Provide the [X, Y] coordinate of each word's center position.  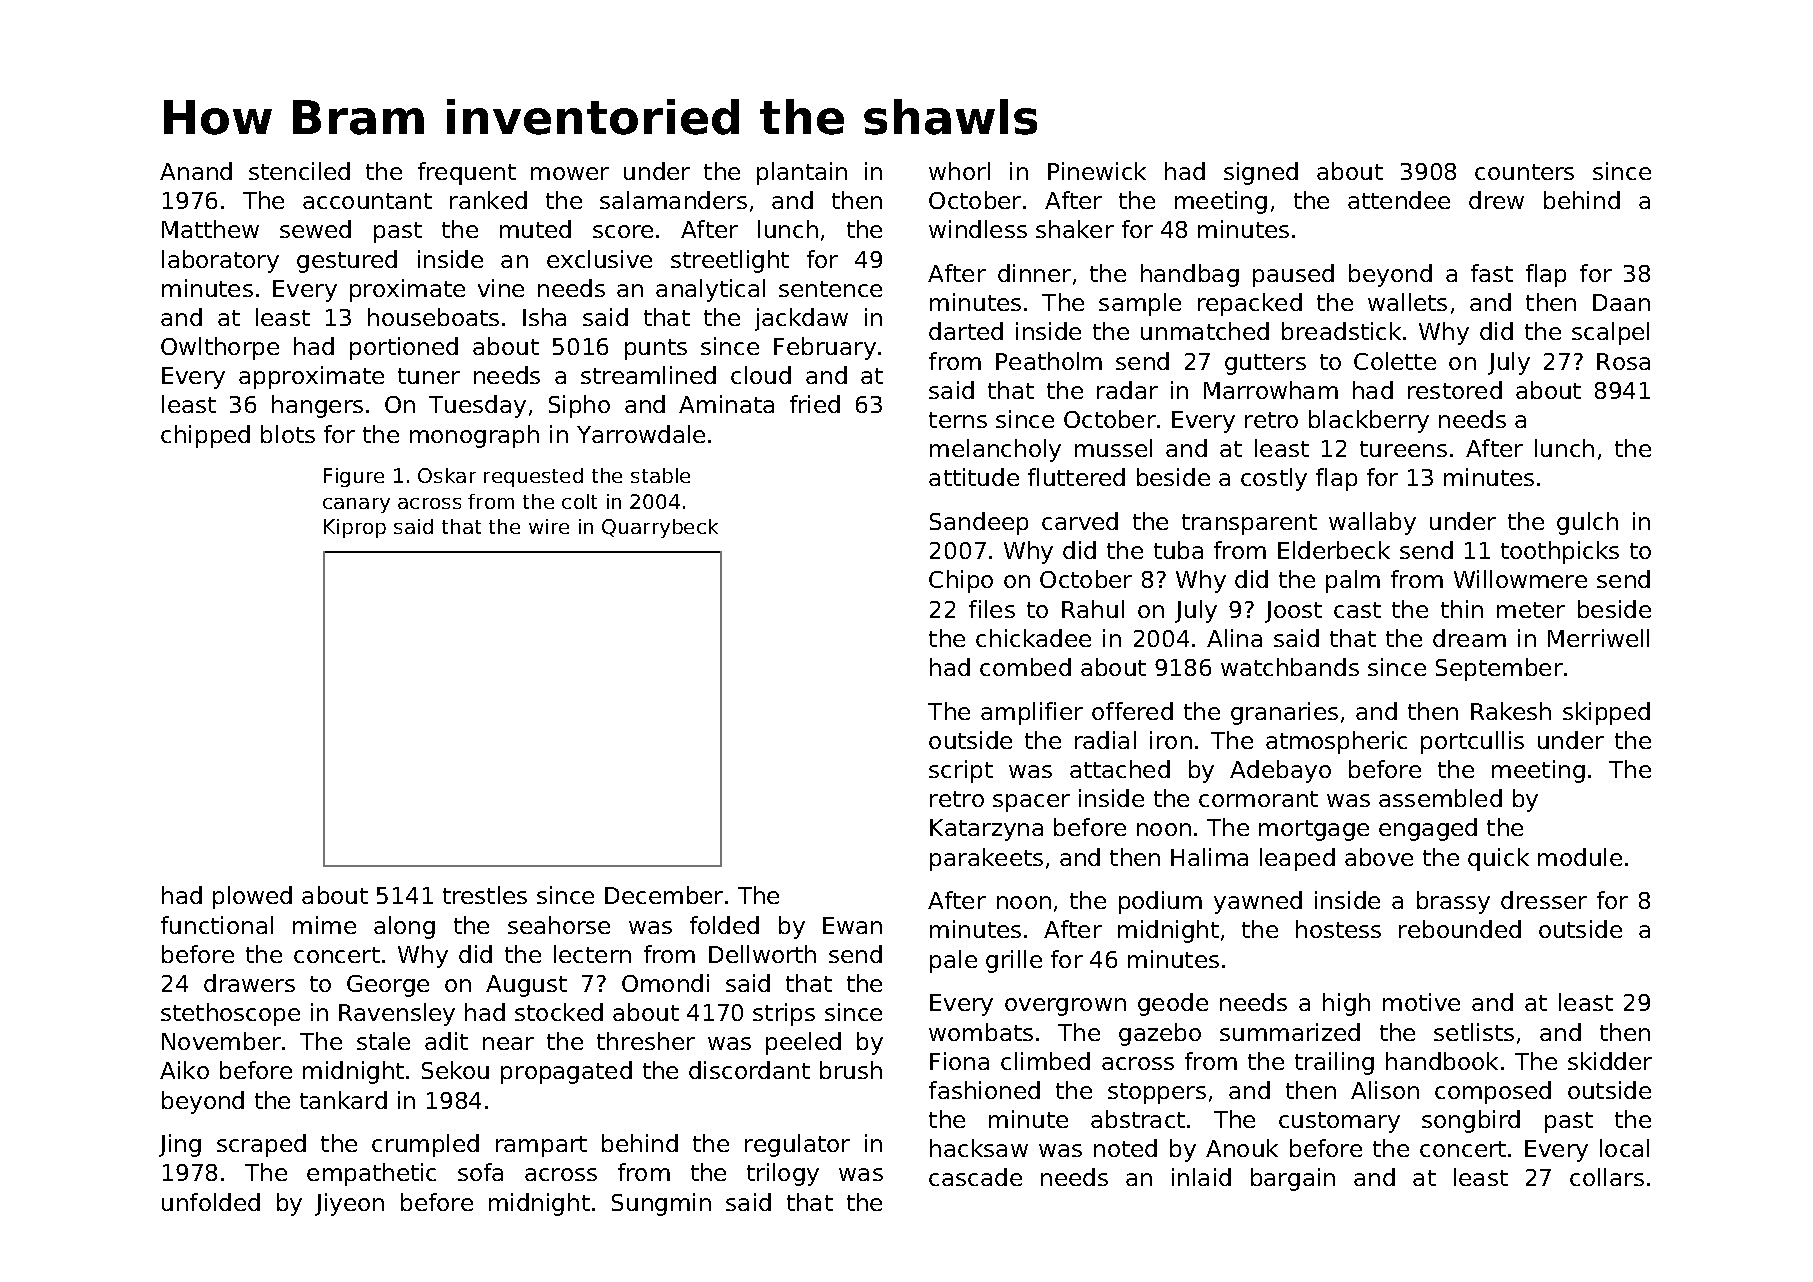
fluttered [1076, 477]
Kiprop [355, 528]
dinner [1034, 273]
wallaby [1372, 523]
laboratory [220, 261]
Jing [180, 1145]
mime [324, 925]
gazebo [1160, 1034]
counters [1524, 172]
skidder [1610, 1061]
